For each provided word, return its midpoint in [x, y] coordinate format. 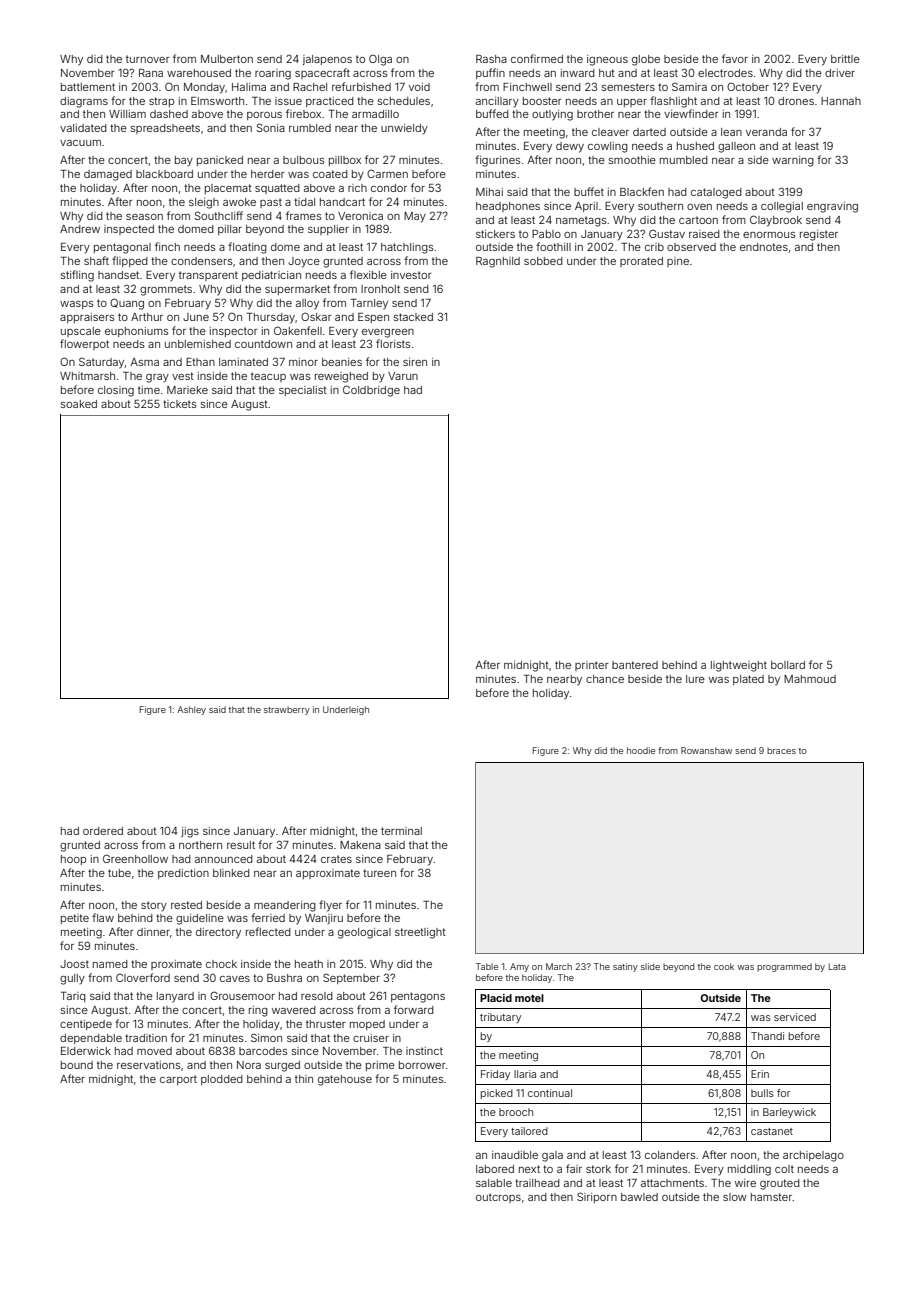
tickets [179, 404]
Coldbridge [371, 391]
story [154, 906]
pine [678, 262]
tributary [500, 1018]
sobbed [543, 261]
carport [178, 1080]
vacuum [80, 143]
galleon [736, 147]
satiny [625, 967]
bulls [762, 1093]
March [559, 966]
